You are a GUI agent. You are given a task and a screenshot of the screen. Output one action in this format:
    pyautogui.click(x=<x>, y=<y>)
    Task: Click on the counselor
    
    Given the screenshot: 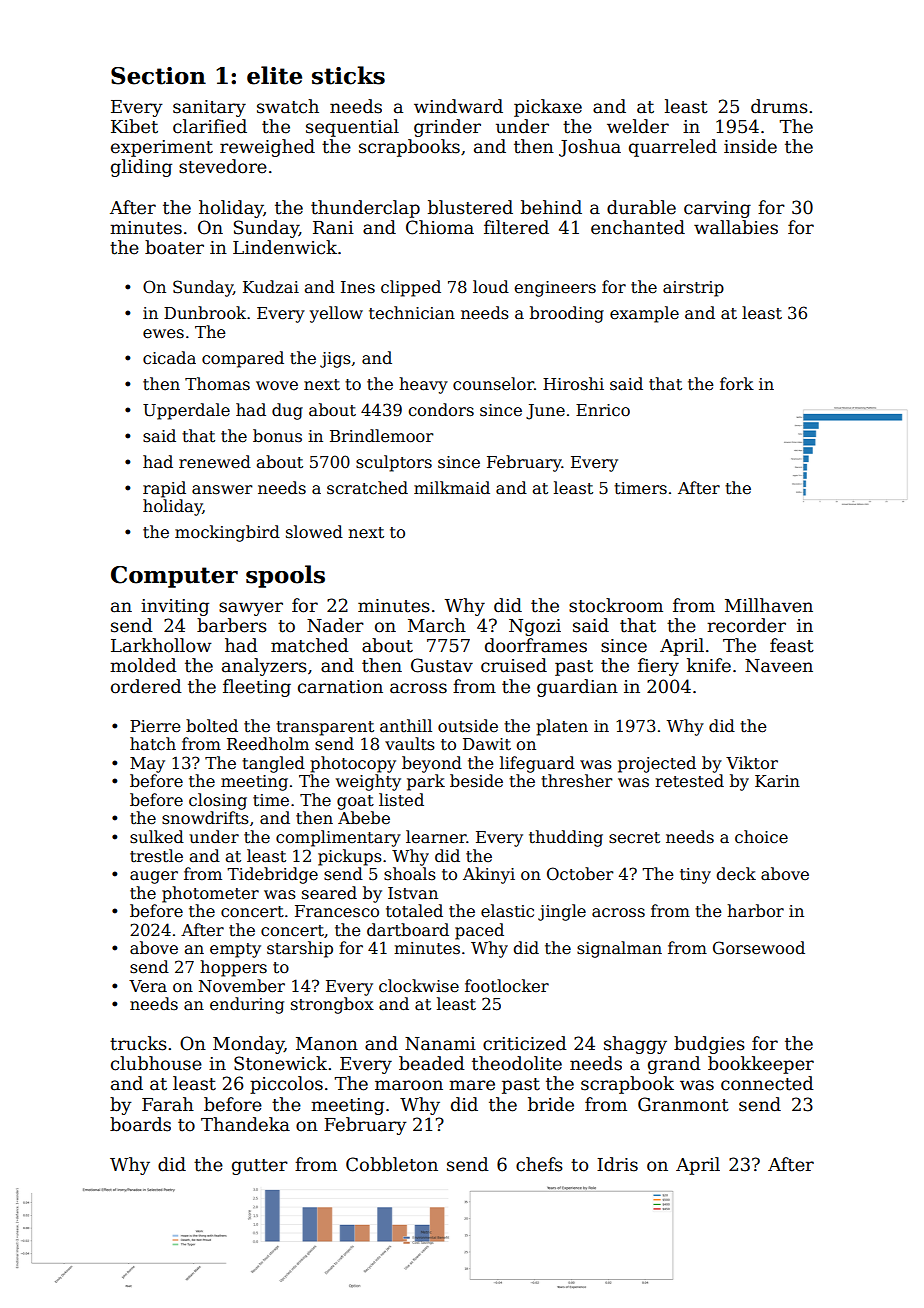 What is the action you would take?
    pyautogui.click(x=493, y=384)
